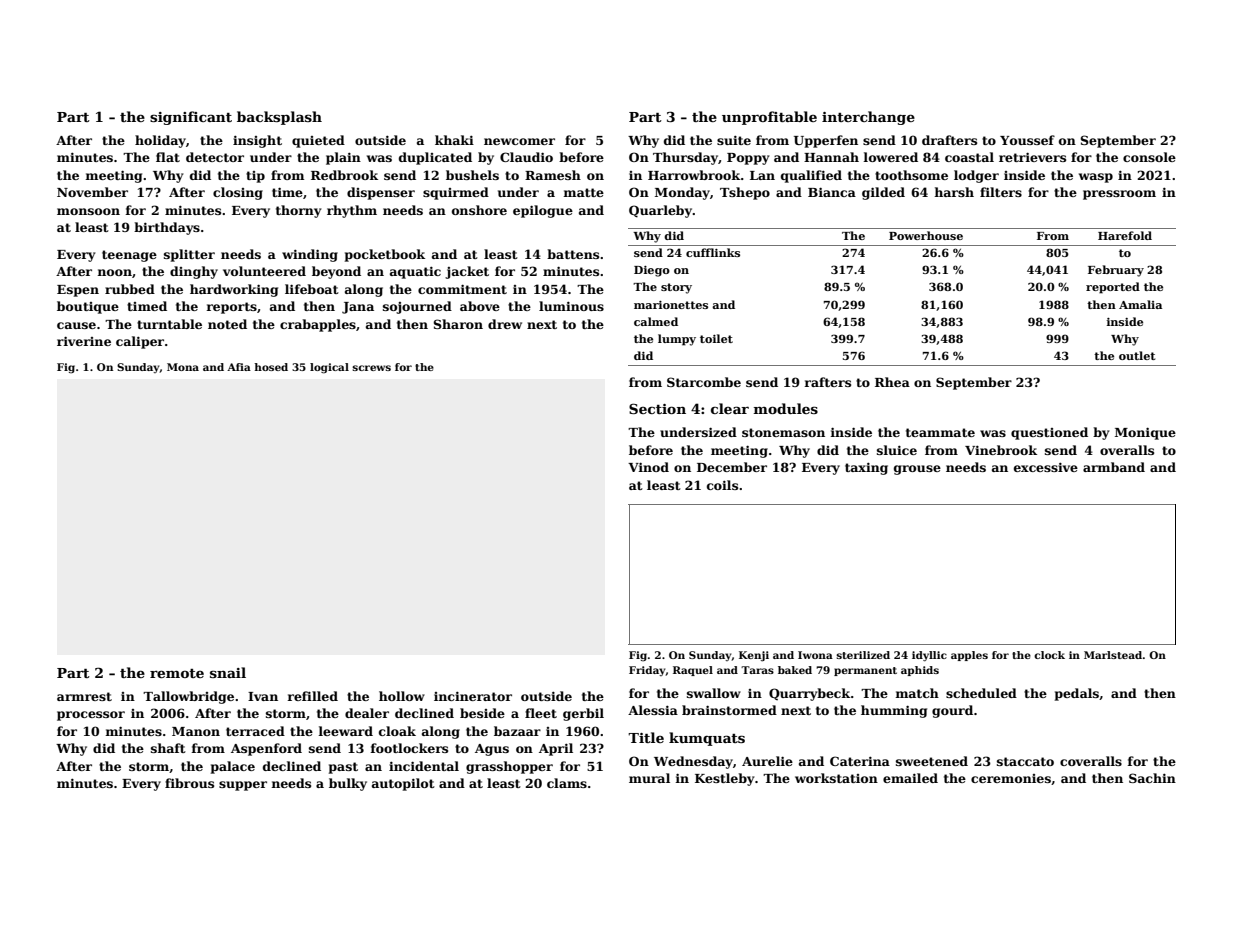  What do you see at coordinates (969, 157) in the screenshot?
I see `coastal` at bounding box center [969, 157].
